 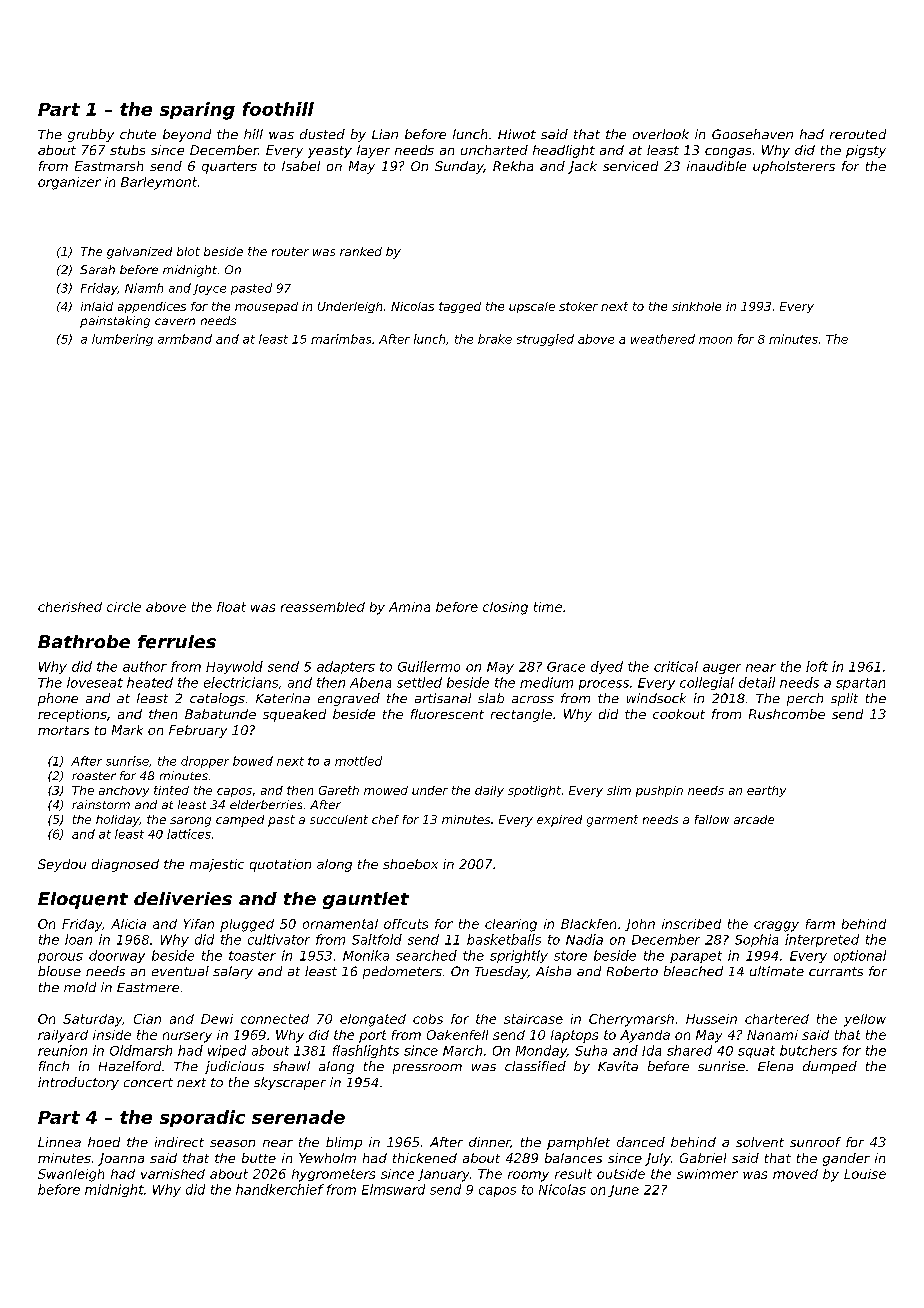 I want to click on circle, so click(x=124, y=607).
